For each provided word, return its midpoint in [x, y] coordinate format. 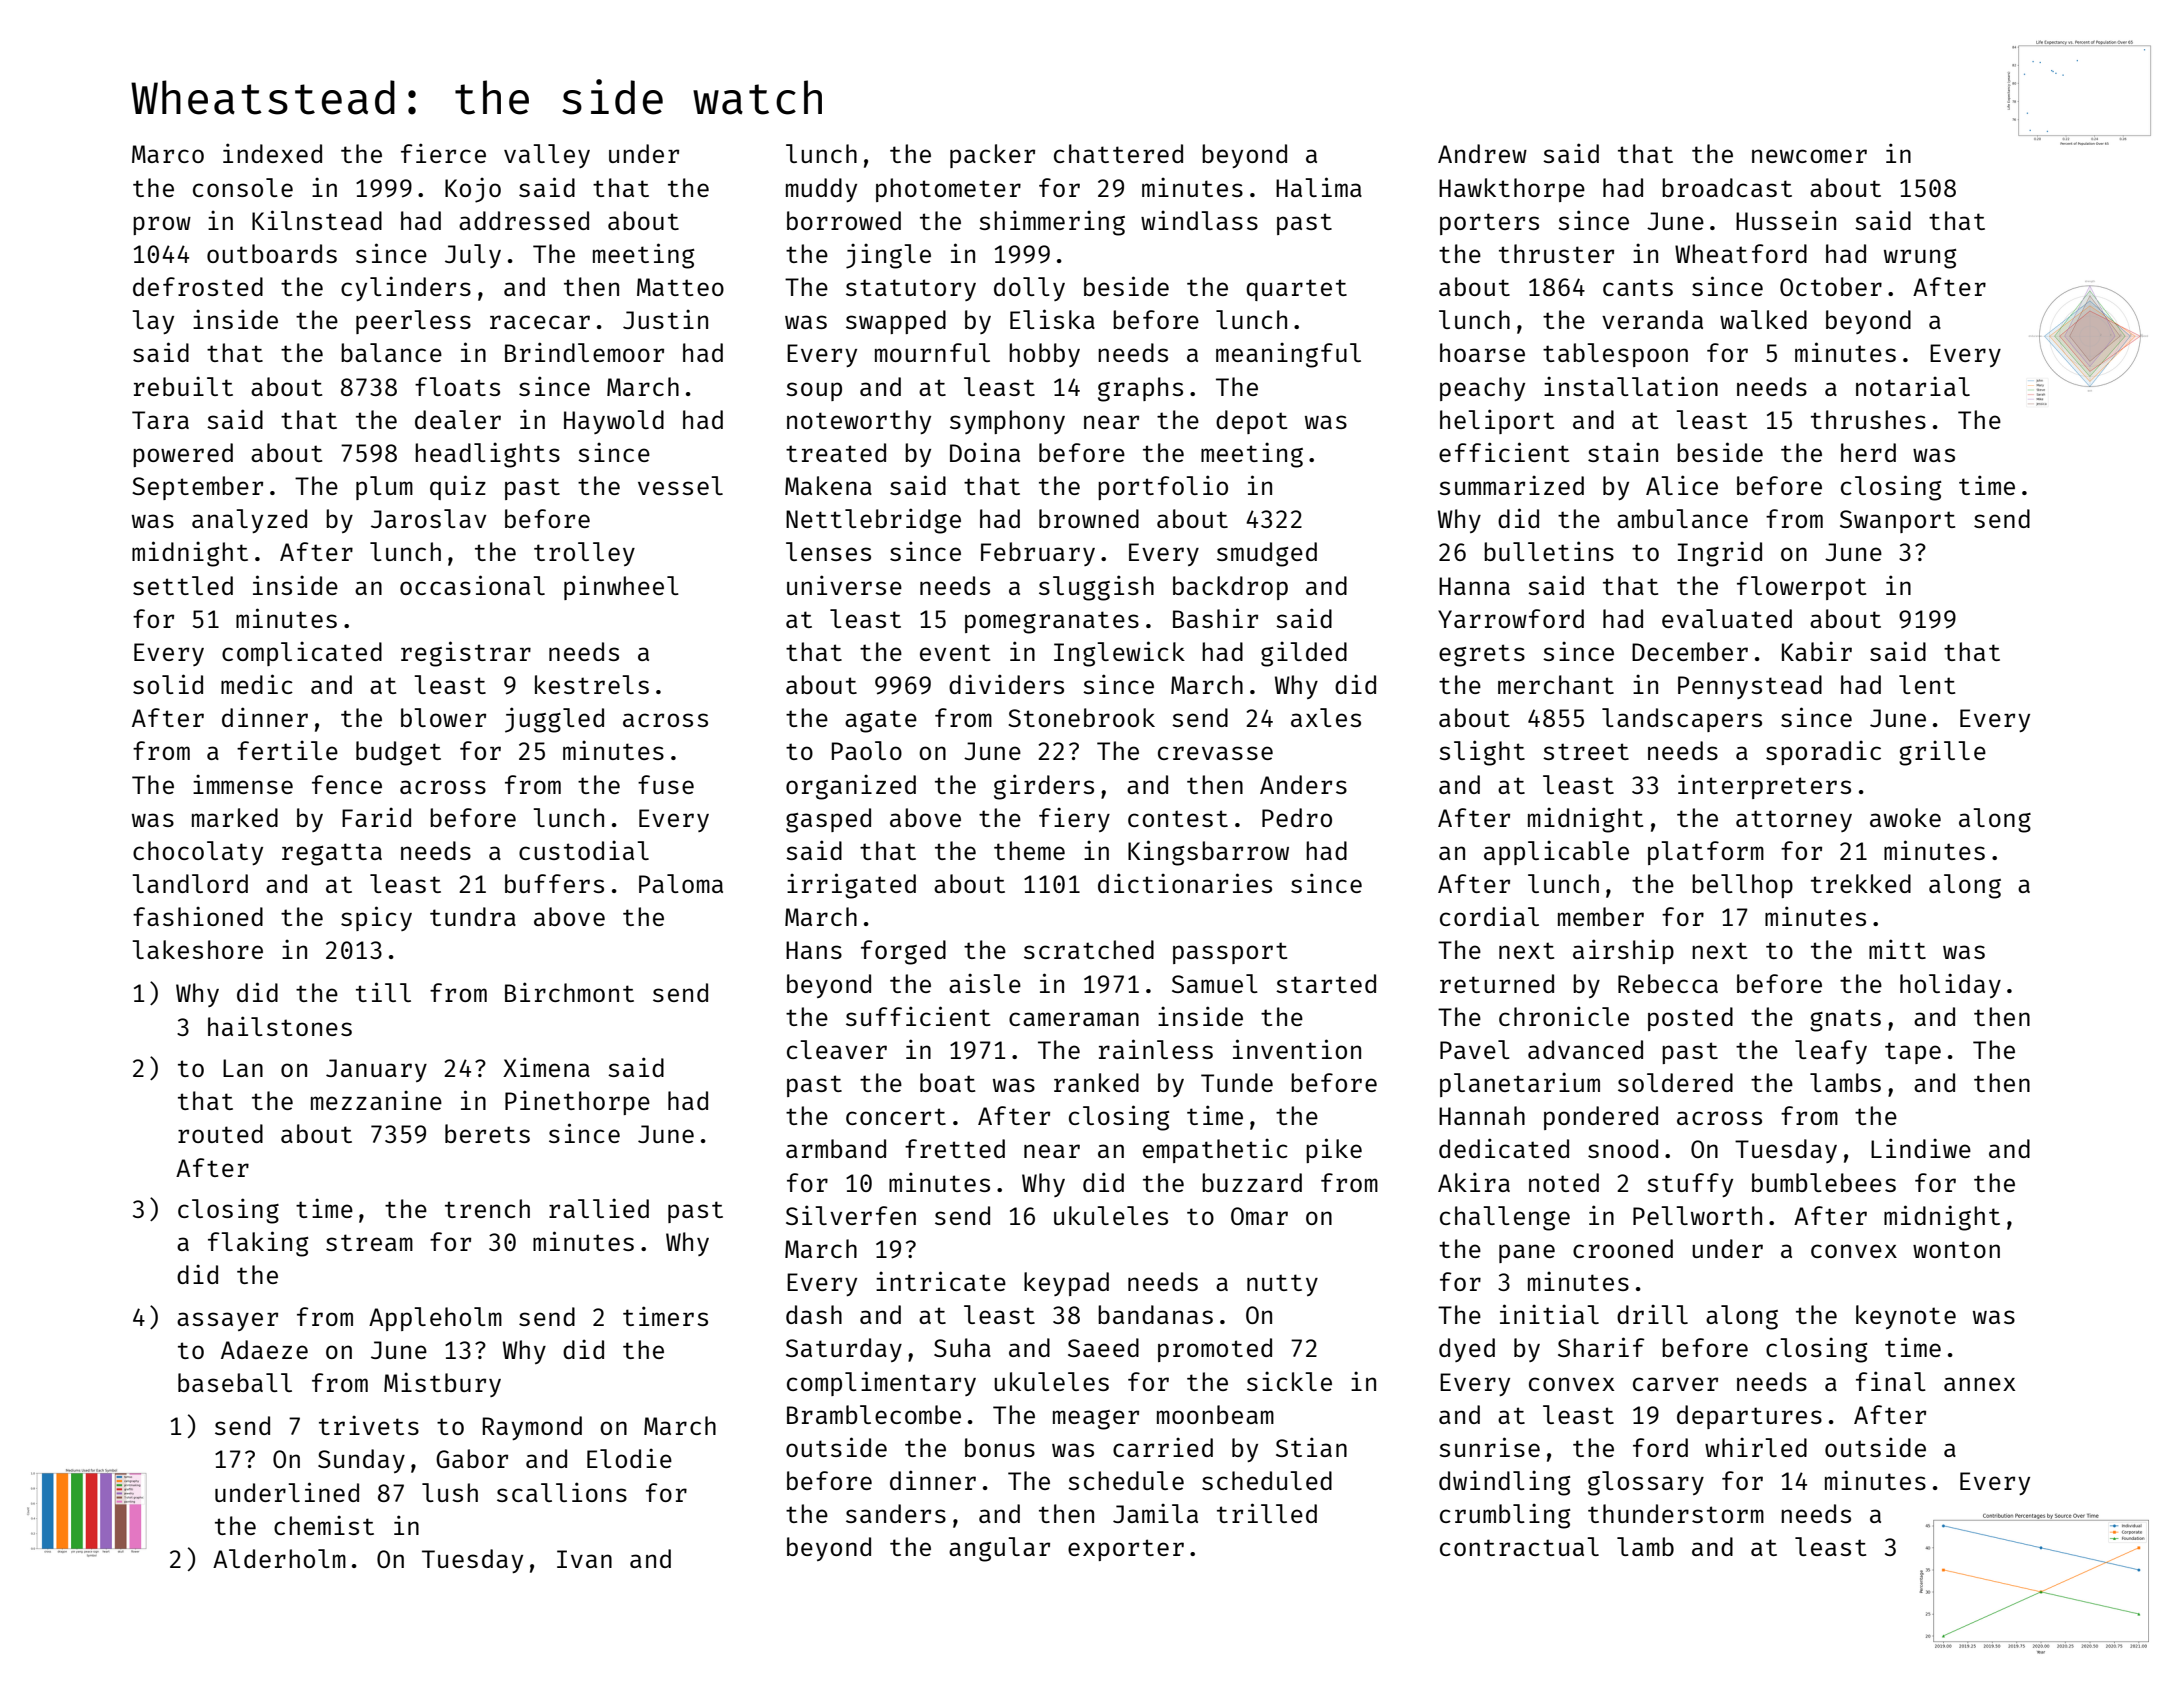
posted [1690, 1019]
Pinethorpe [577, 1102]
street [1586, 751]
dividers [1006, 684]
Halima [1319, 187]
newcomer [1809, 156]
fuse [666, 784]
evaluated [1727, 618]
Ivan [584, 1559]
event [955, 652]
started [1326, 983]
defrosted [198, 286]
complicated [302, 653]
